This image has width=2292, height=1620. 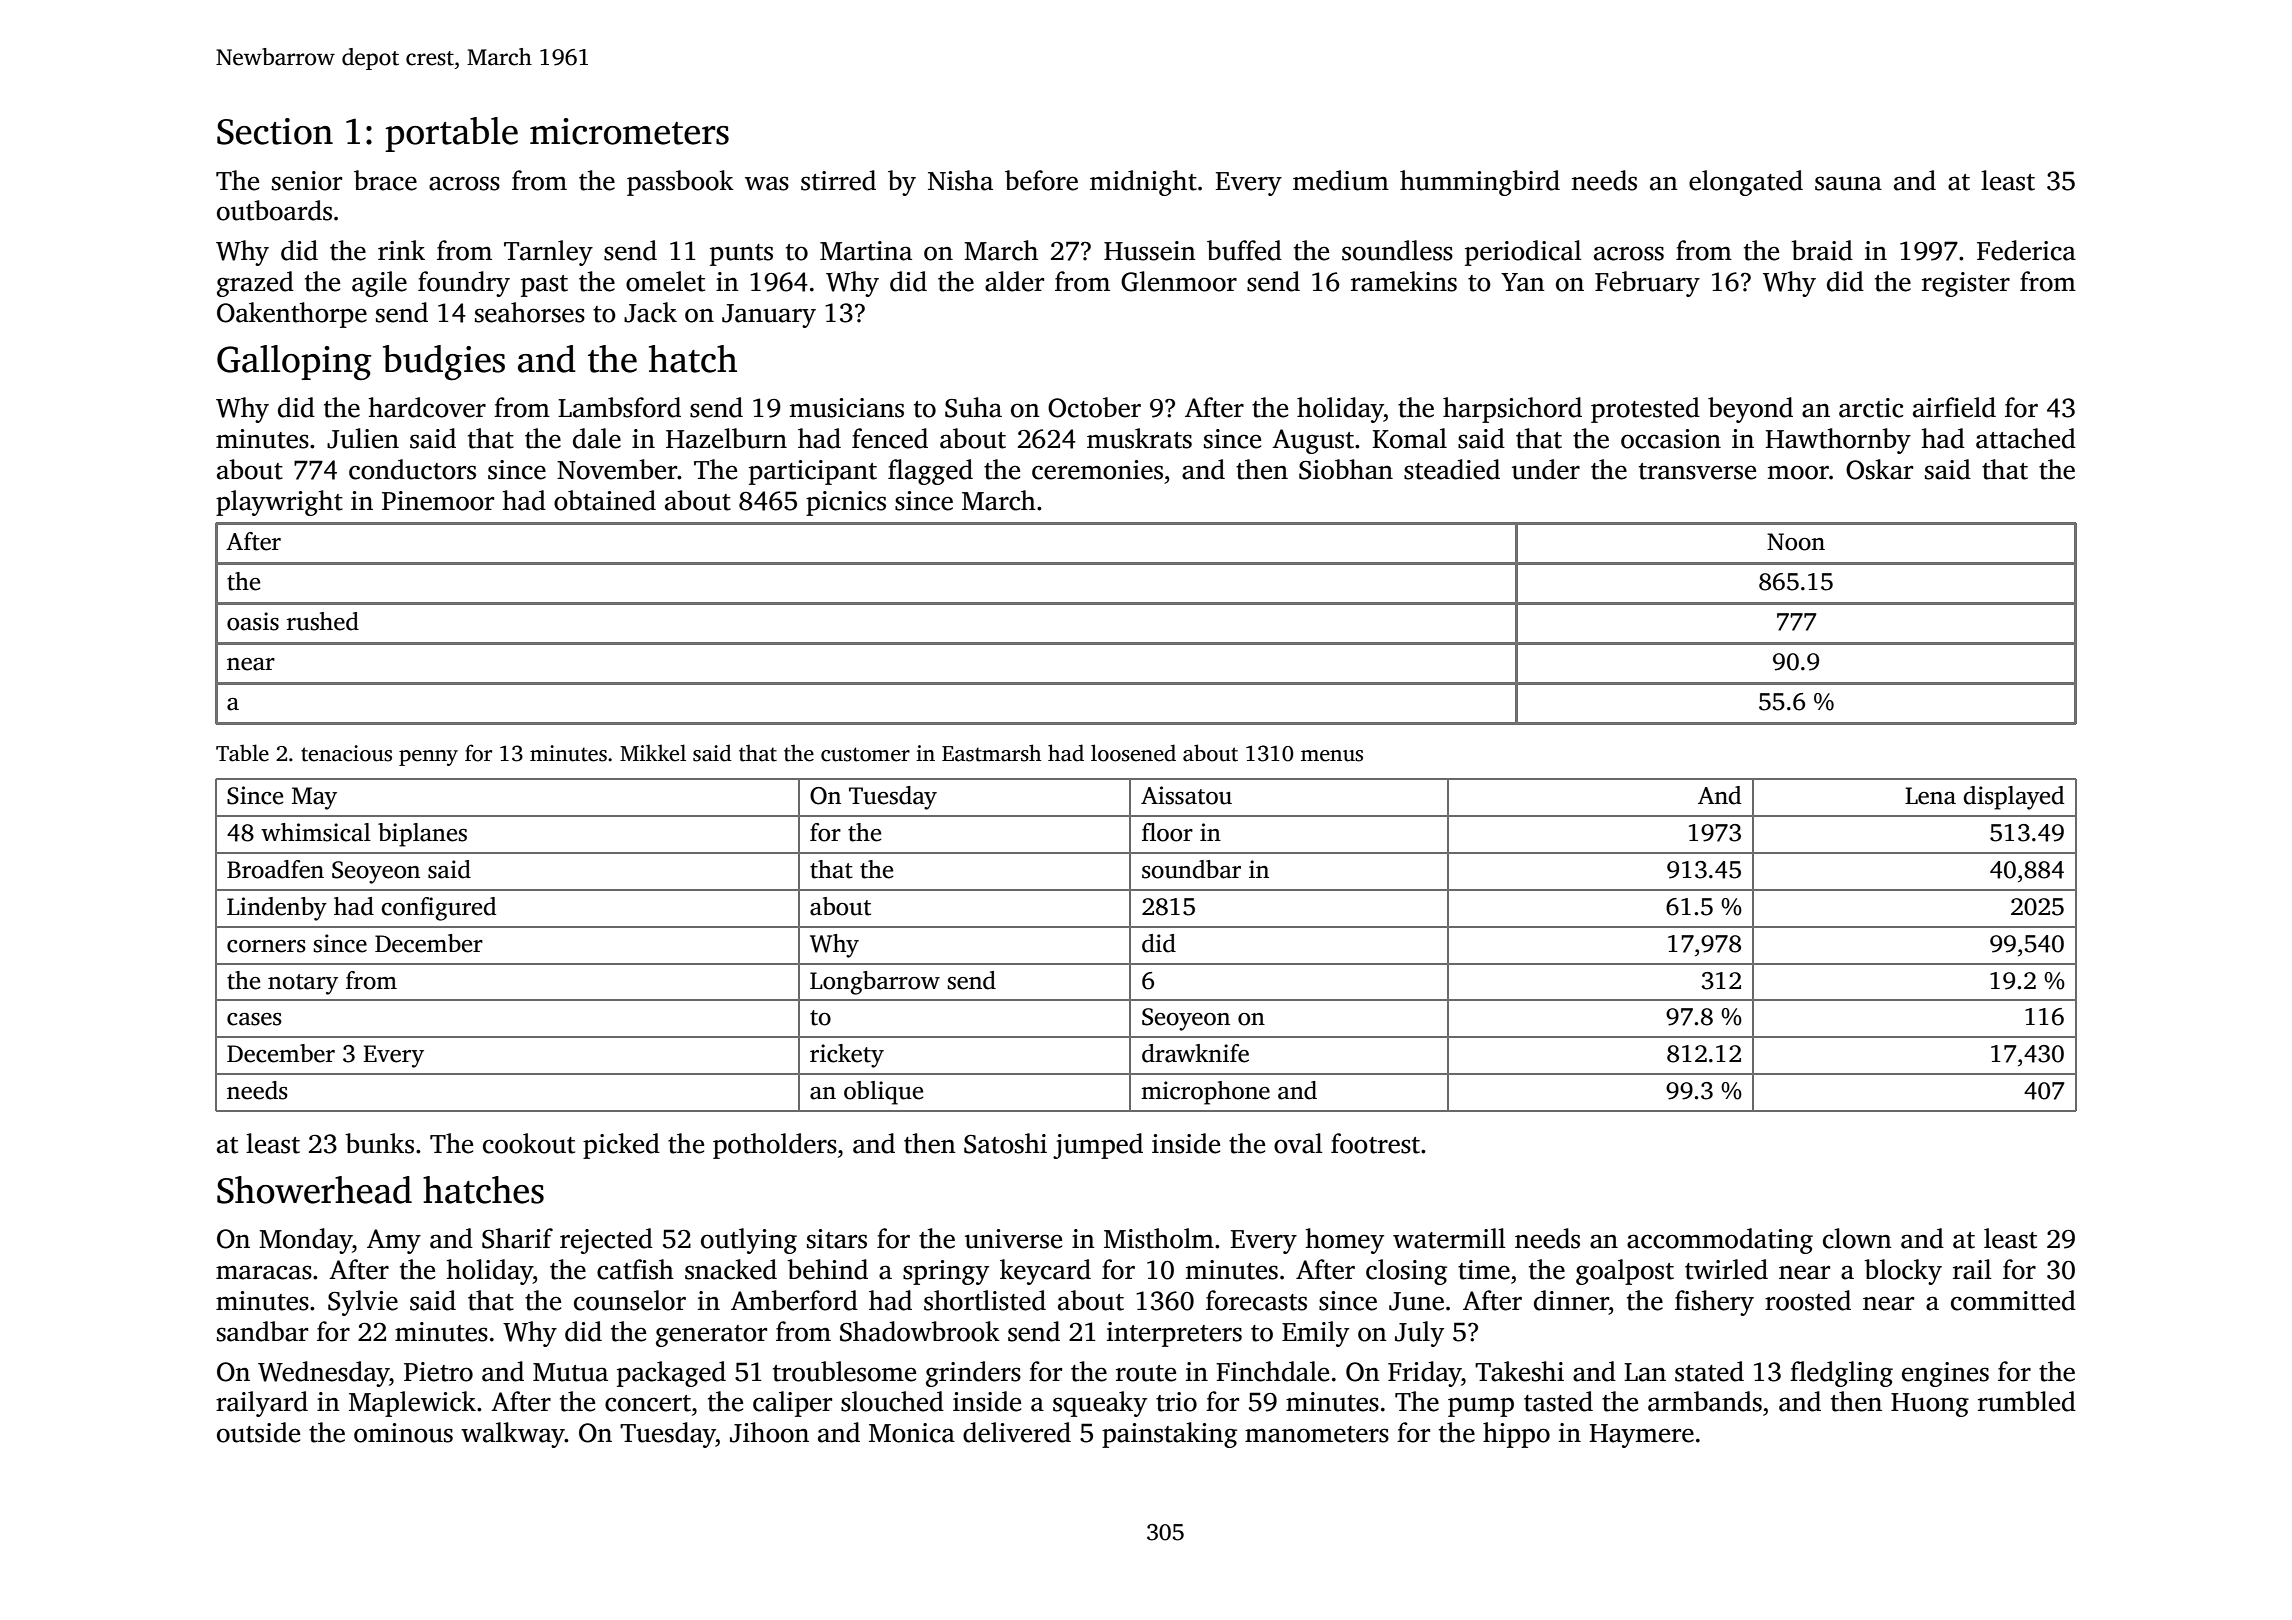 I want to click on Pietro, so click(x=438, y=1372).
